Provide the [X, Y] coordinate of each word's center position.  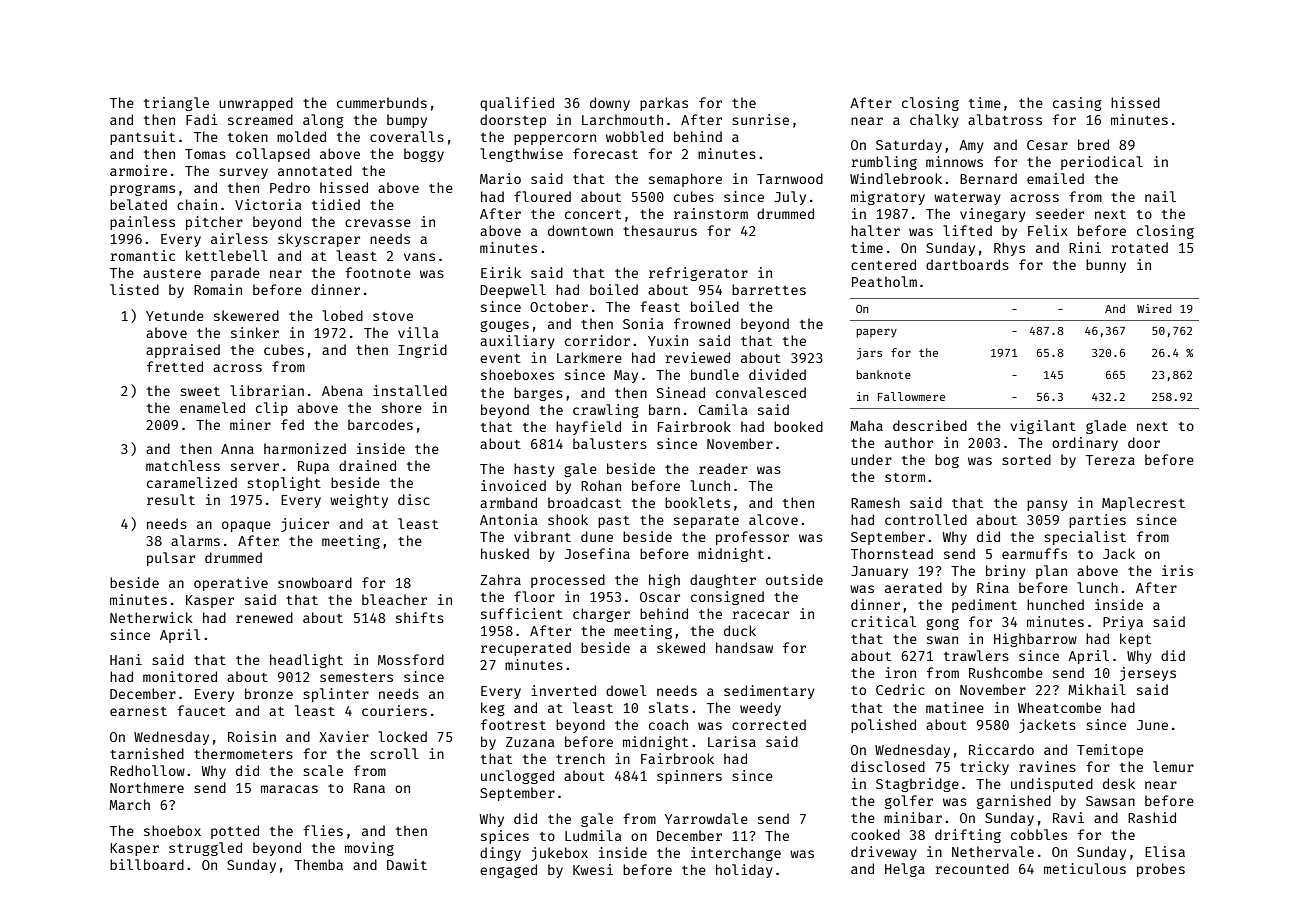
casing [1077, 104]
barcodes [380, 424]
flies [323, 830]
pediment [984, 606]
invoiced [513, 485]
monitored [180, 676]
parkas [664, 104]
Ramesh [875, 502]
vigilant [1043, 427]
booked [798, 426]
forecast [605, 153]
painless [142, 223]
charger [601, 615]
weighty [359, 501]
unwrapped [256, 104]
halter [875, 230]
